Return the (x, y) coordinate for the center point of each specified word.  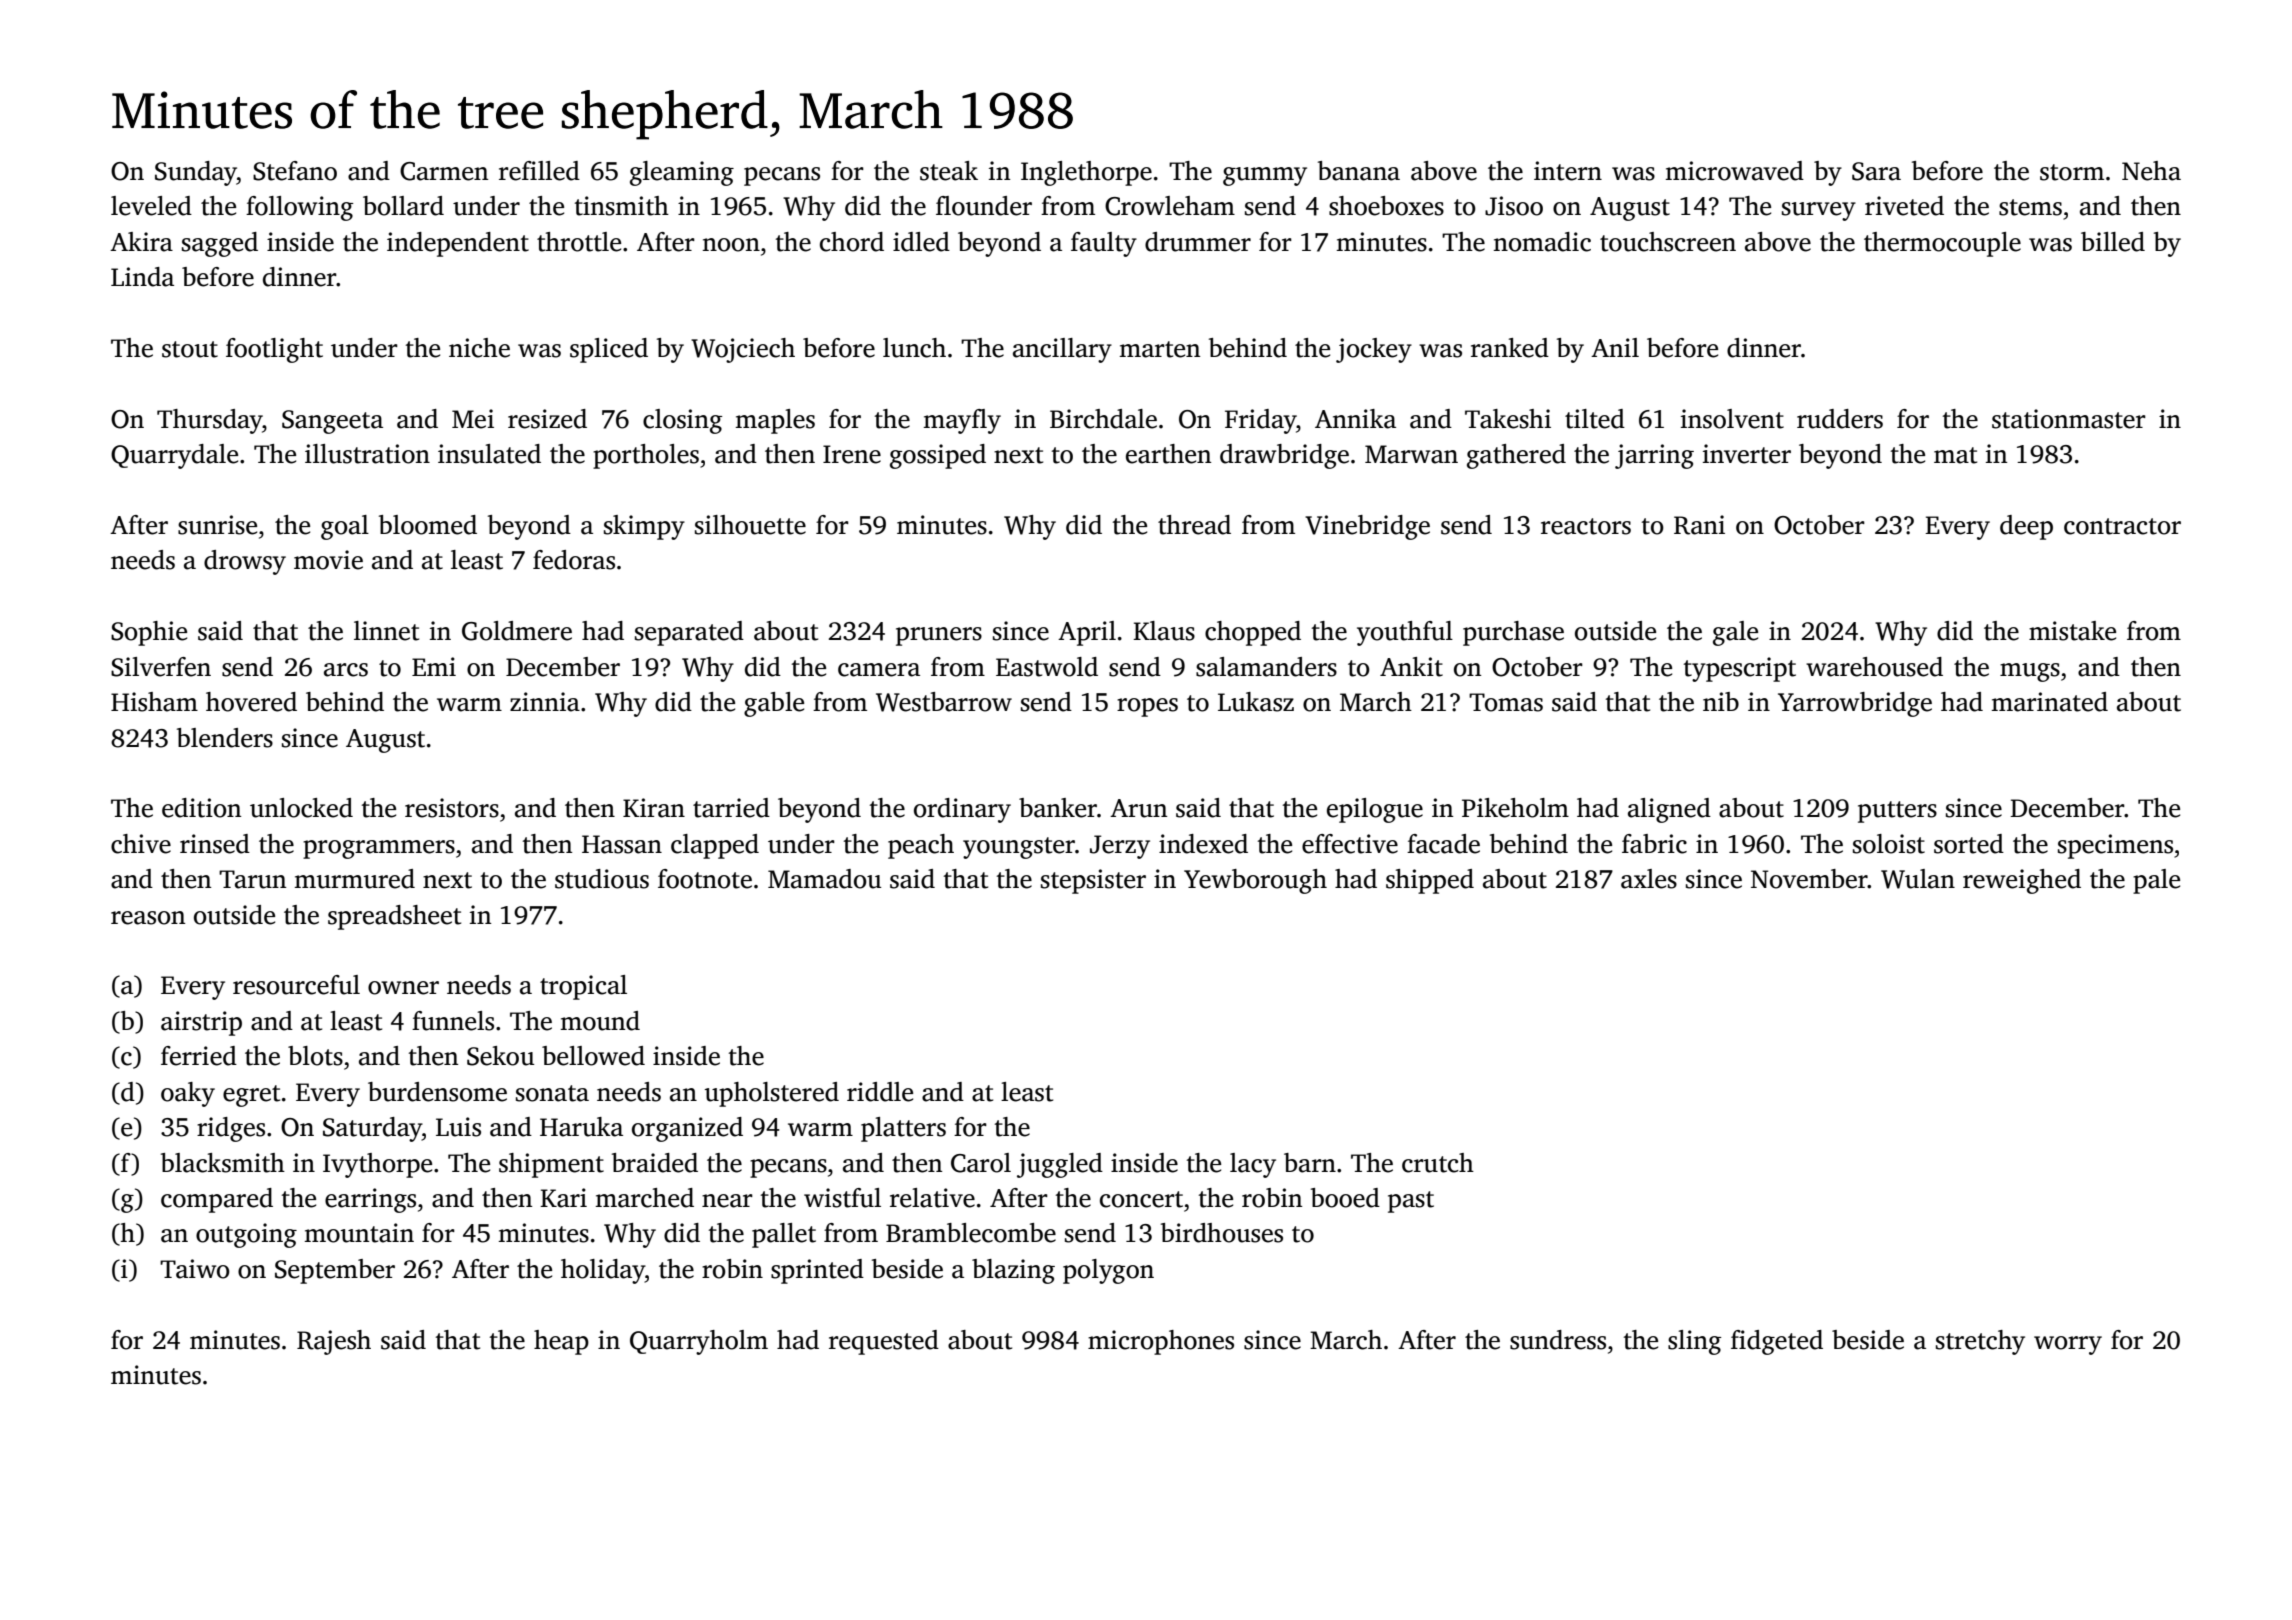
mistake (2072, 631)
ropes (1147, 707)
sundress (1558, 1340)
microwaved (1734, 171)
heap (561, 1342)
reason (148, 918)
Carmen (444, 171)
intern (1568, 171)
